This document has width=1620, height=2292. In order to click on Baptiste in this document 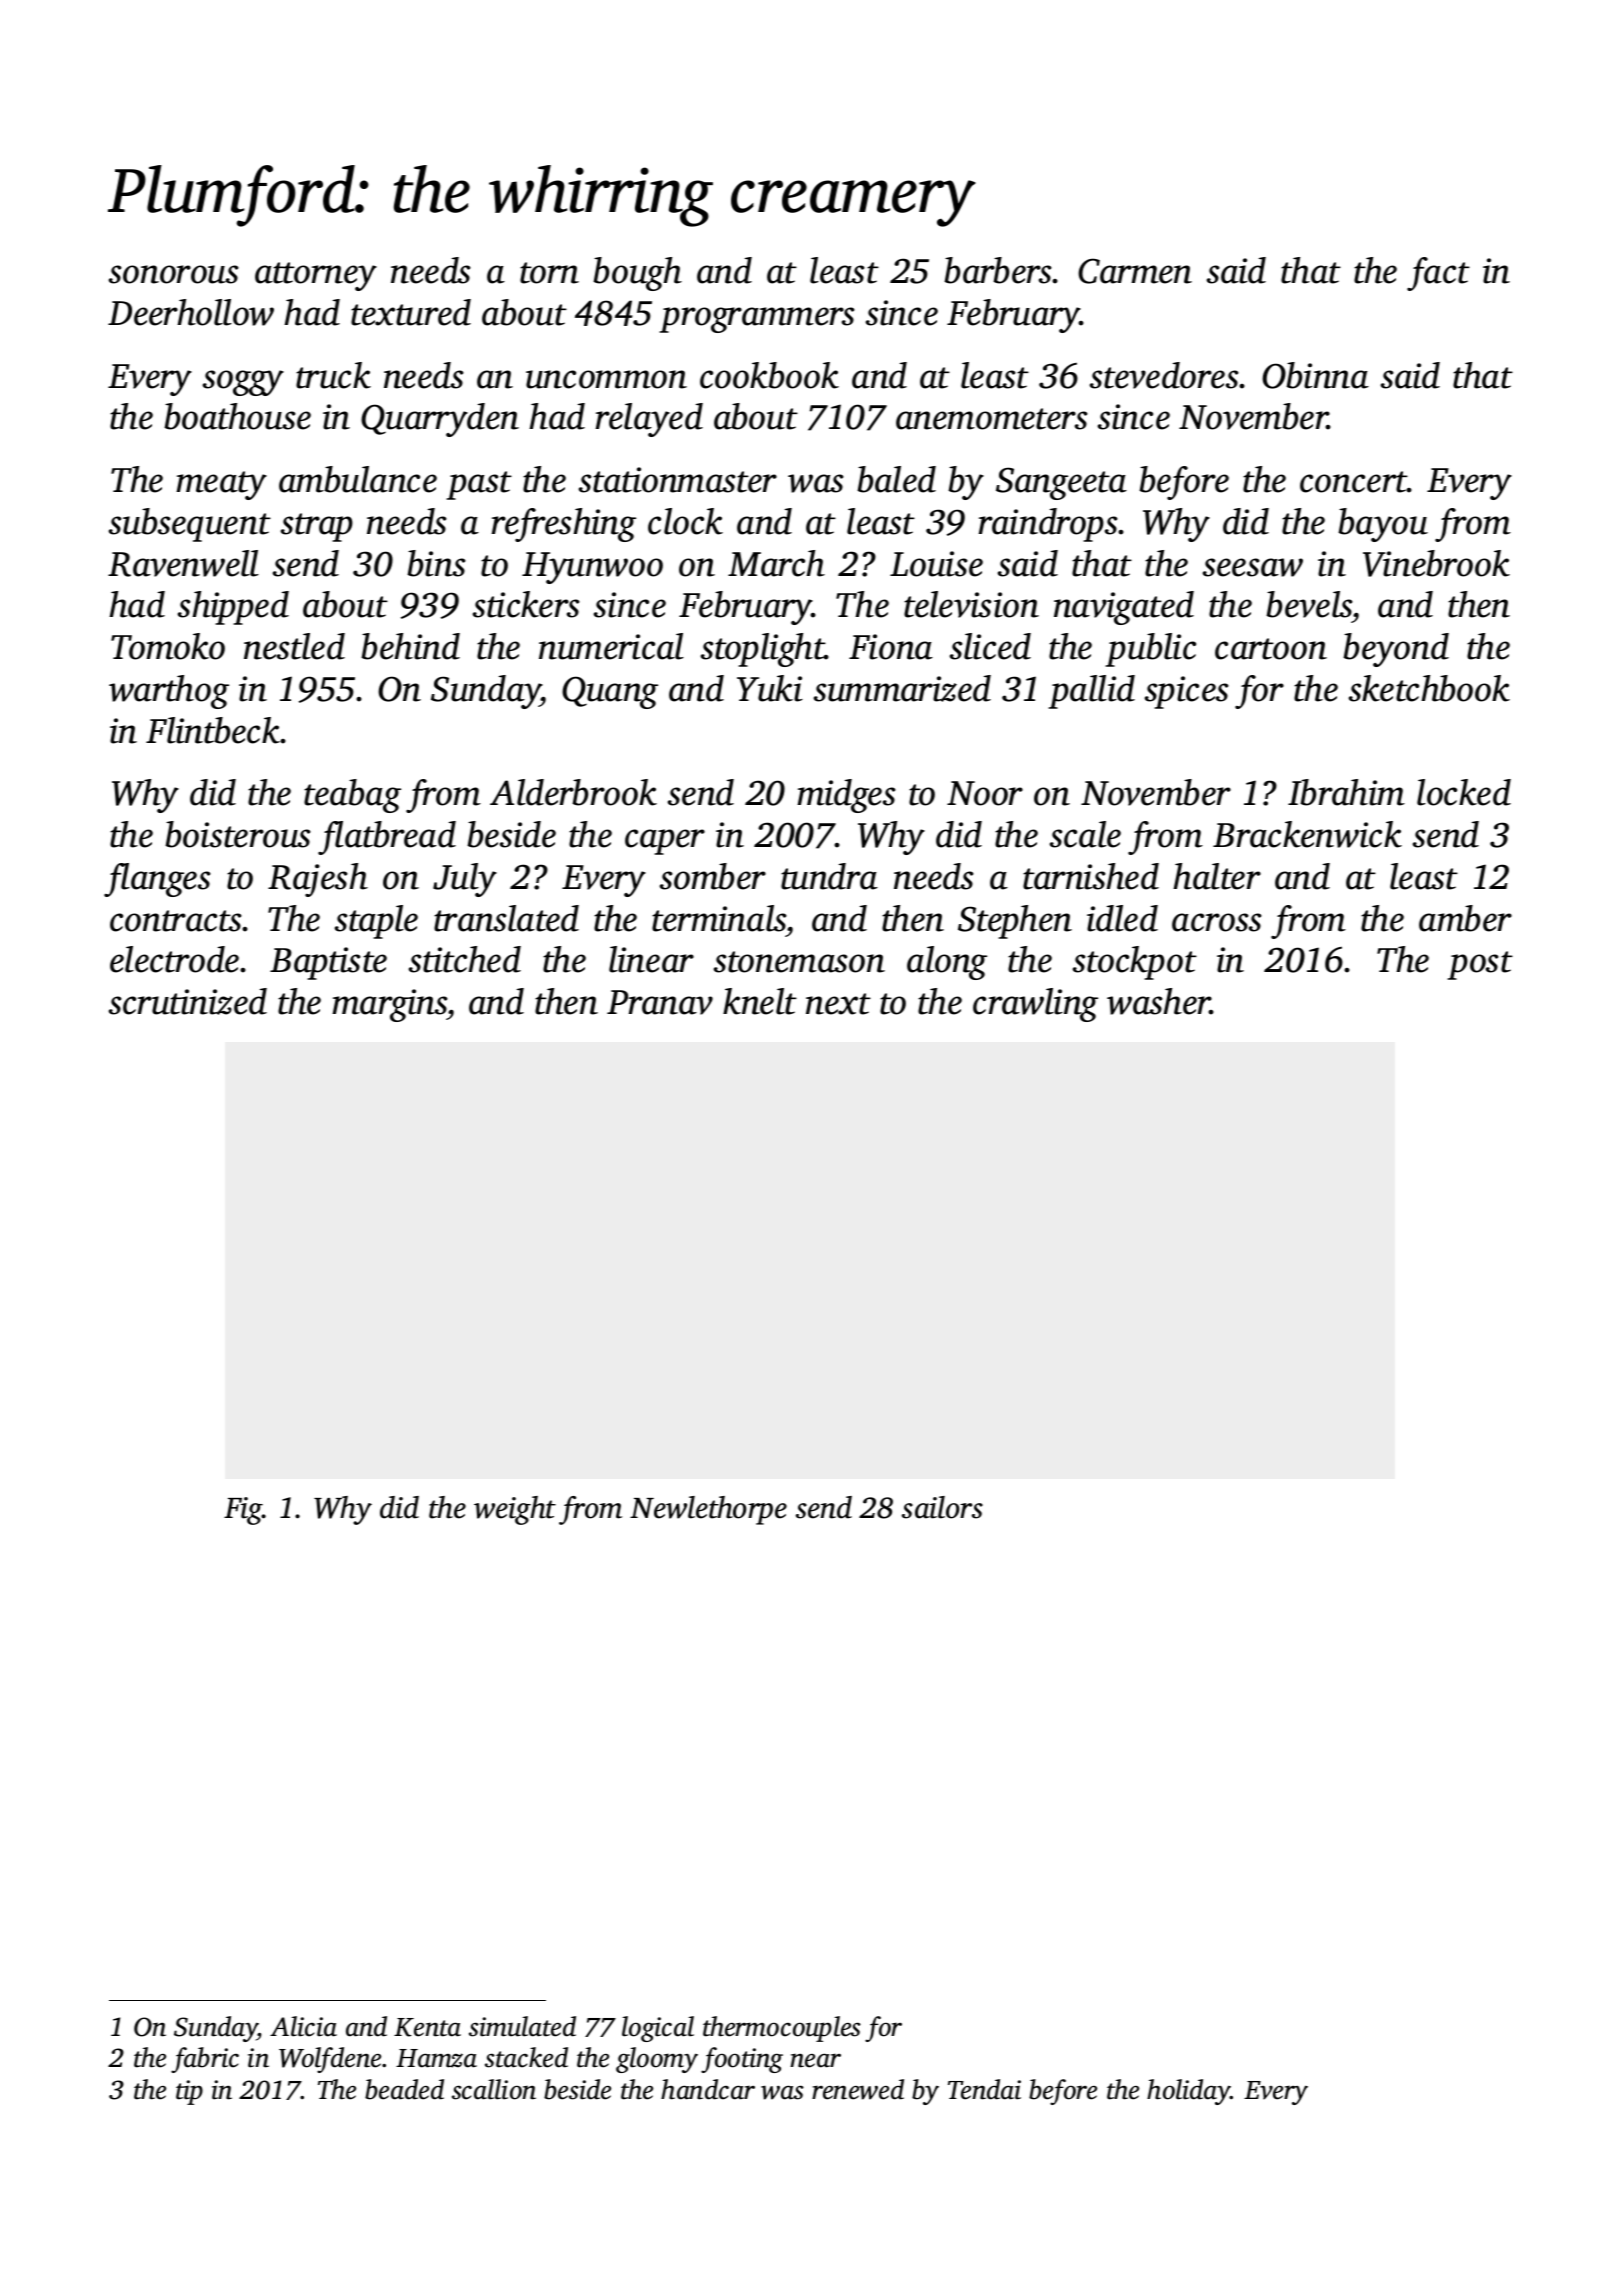, I will do `click(328, 963)`.
